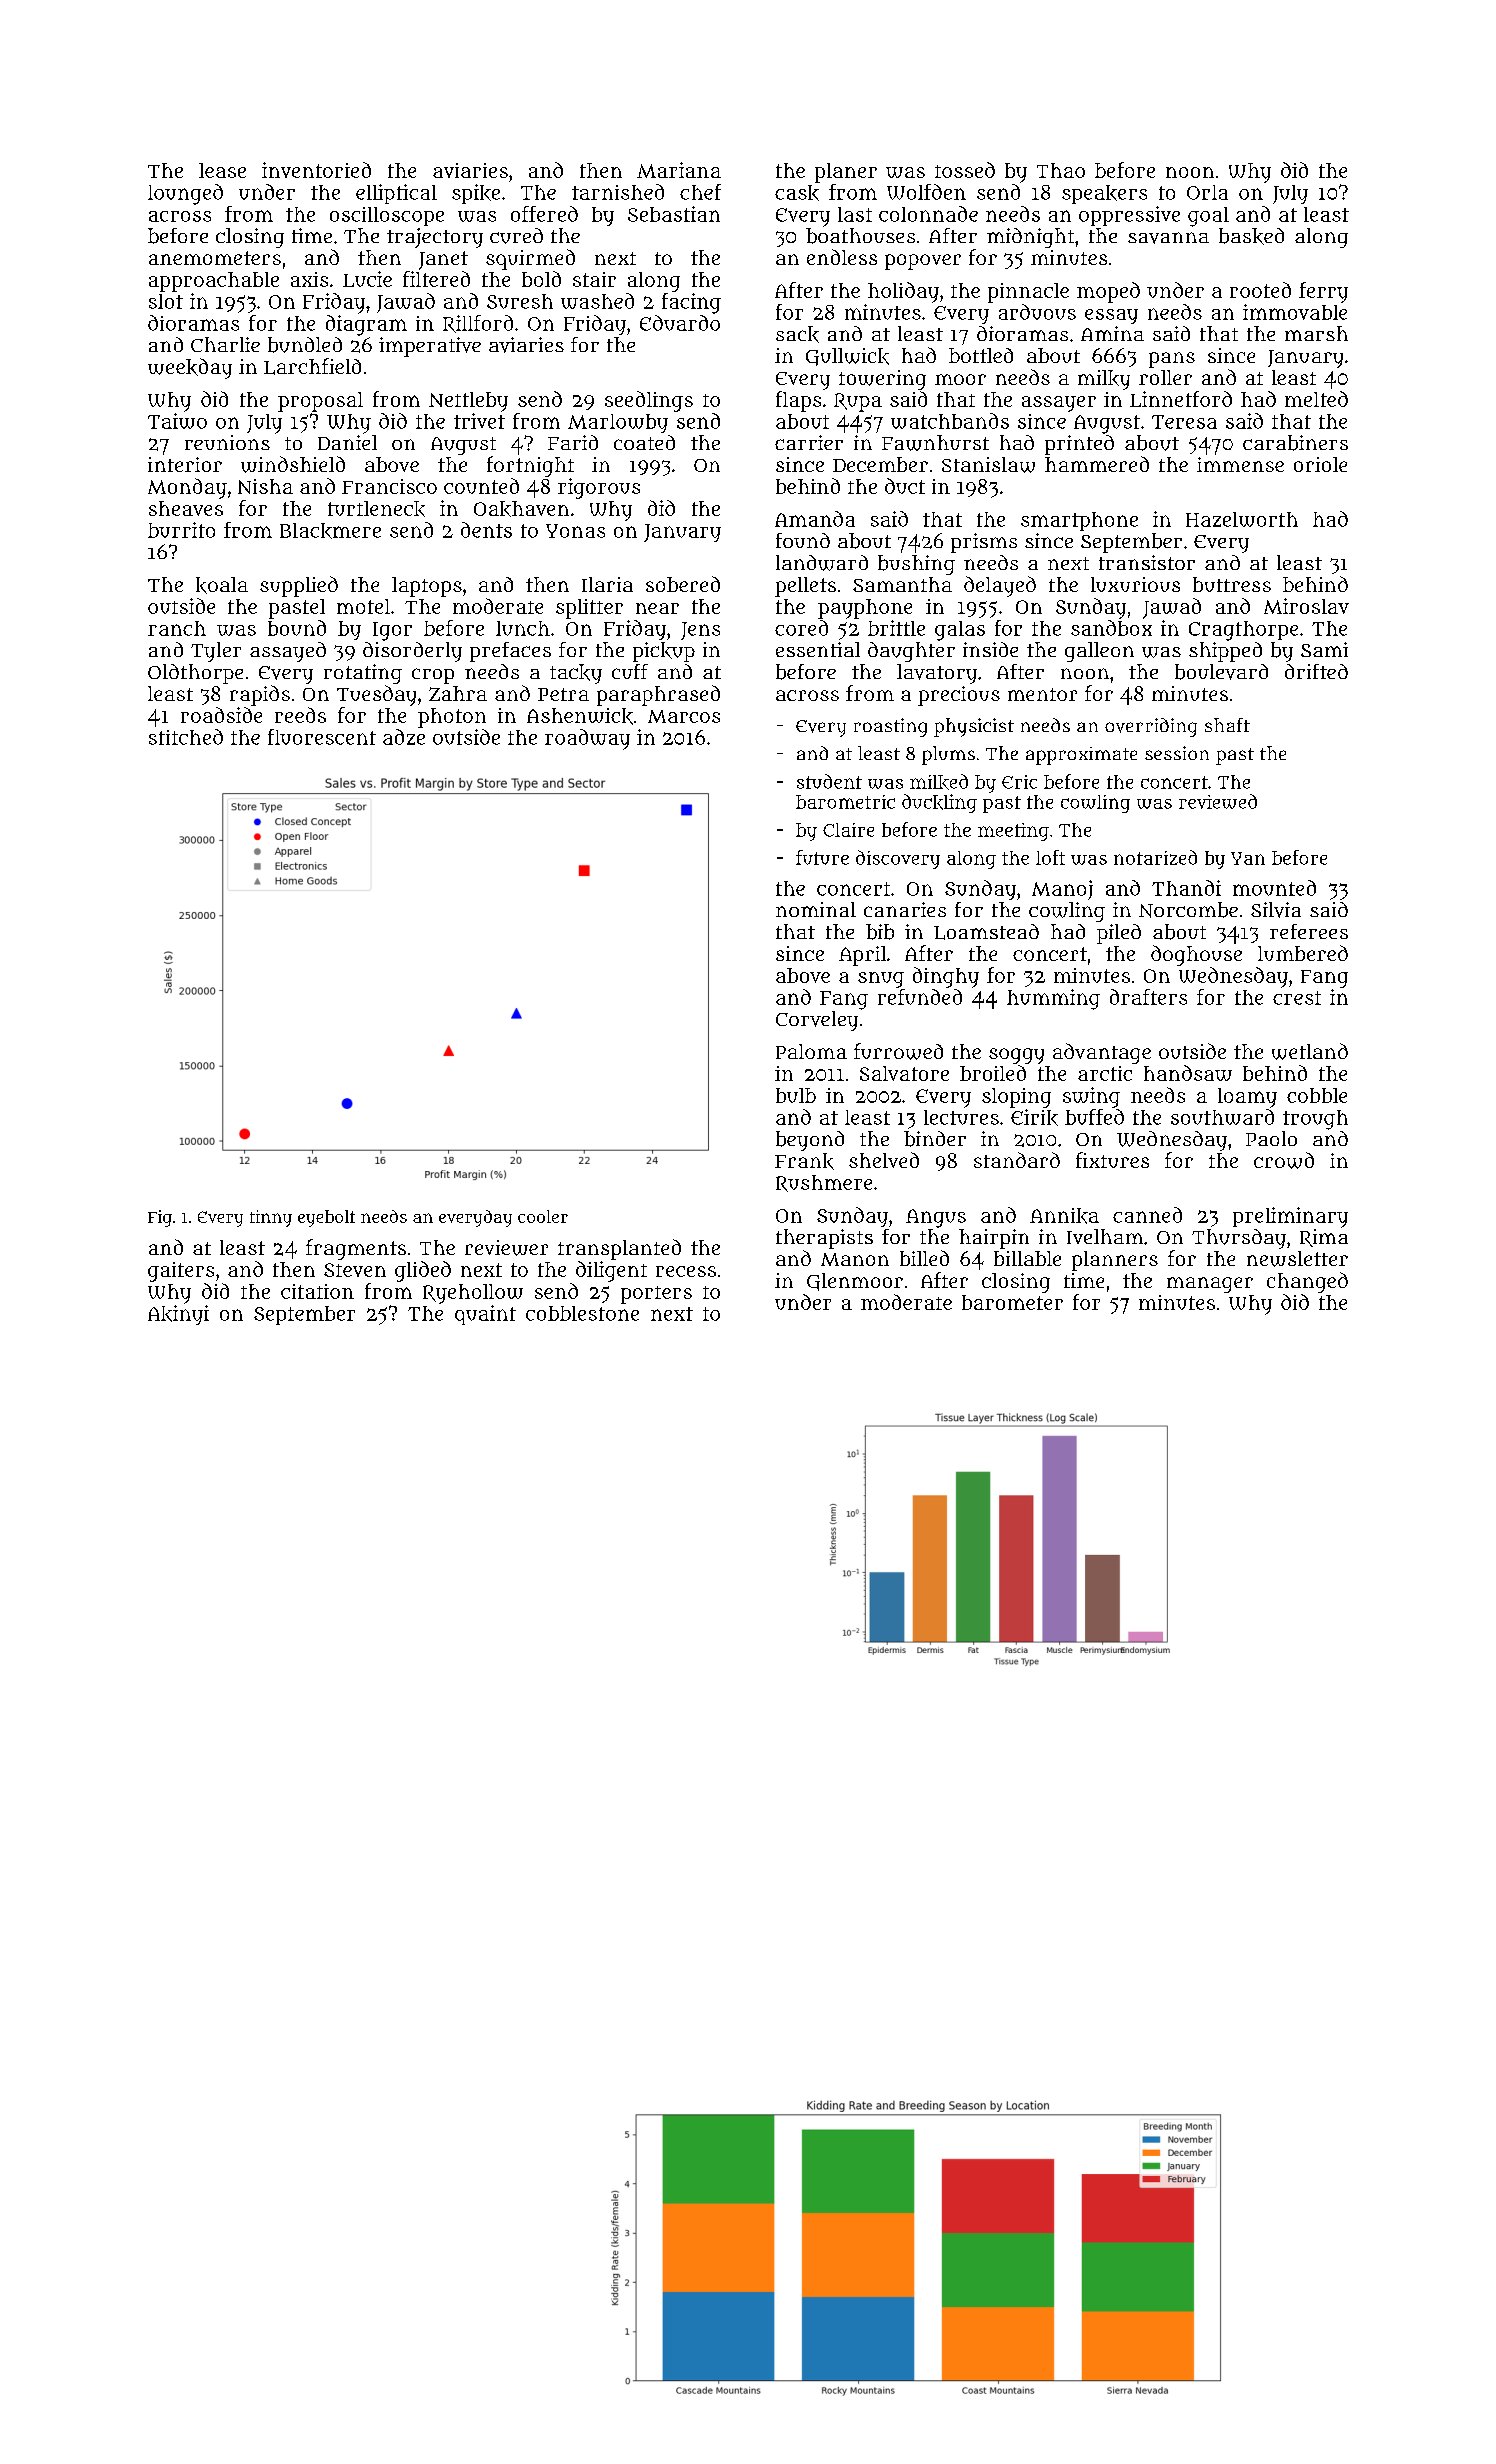  What do you see at coordinates (271, 1218) in the screenshot?
I see `tinny` at bounding box center [271, 1218].
